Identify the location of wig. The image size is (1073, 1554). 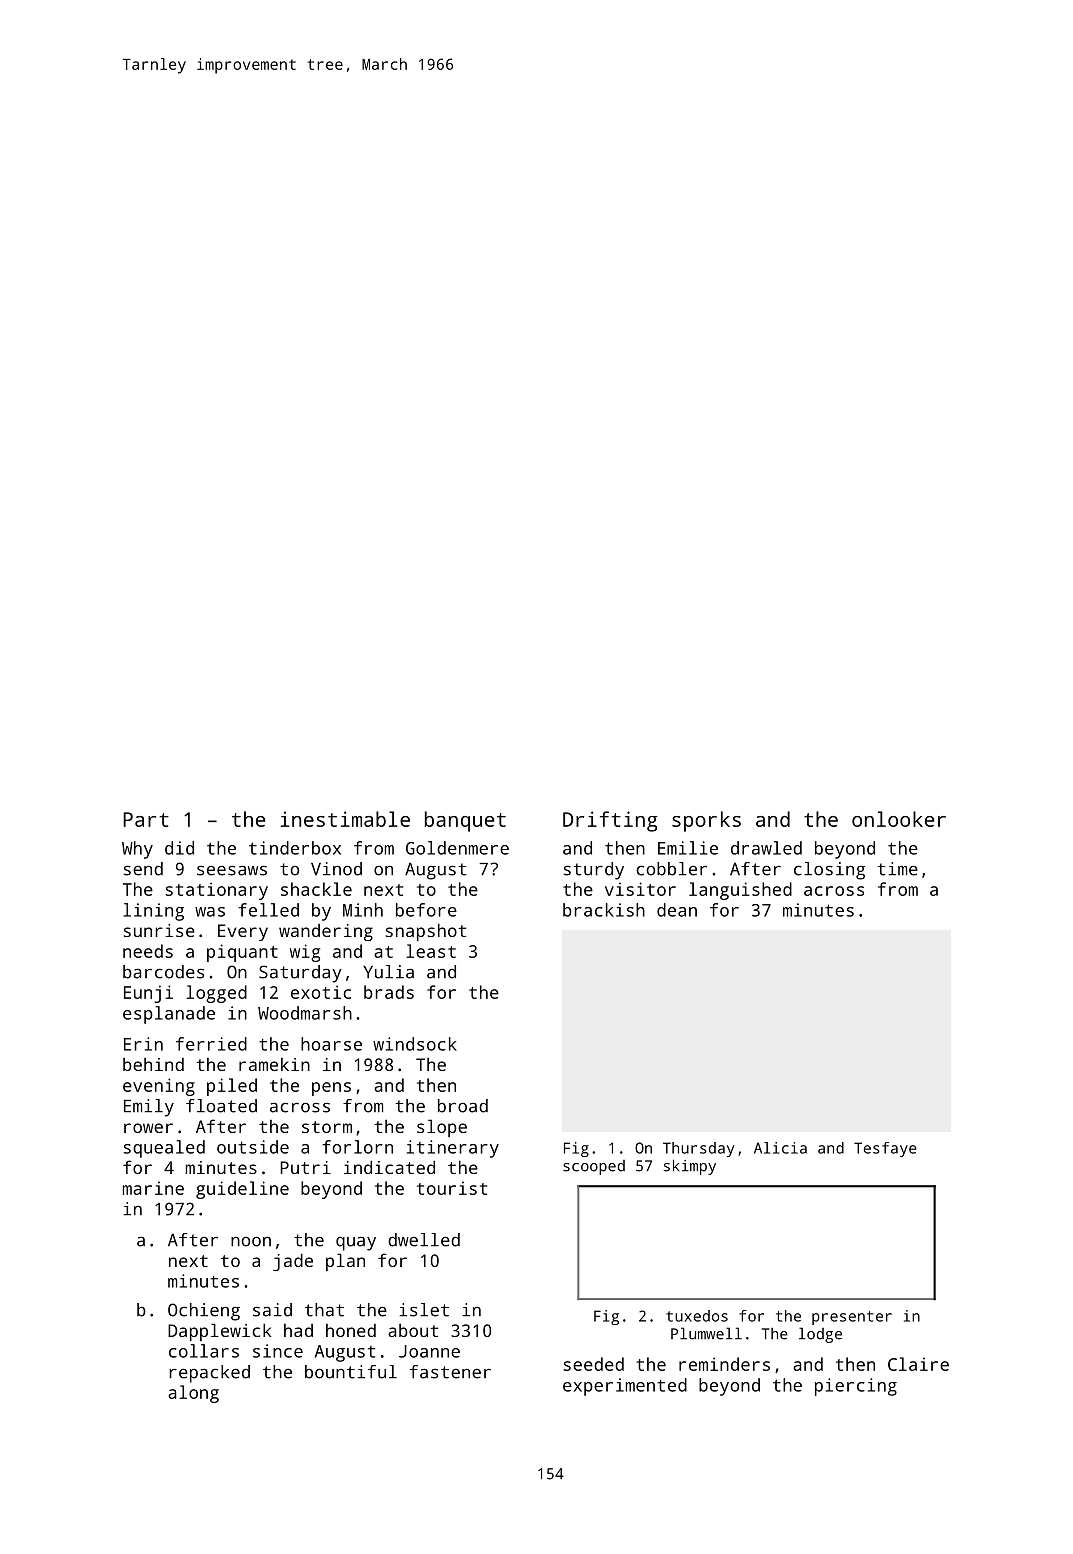
(305, 953).
